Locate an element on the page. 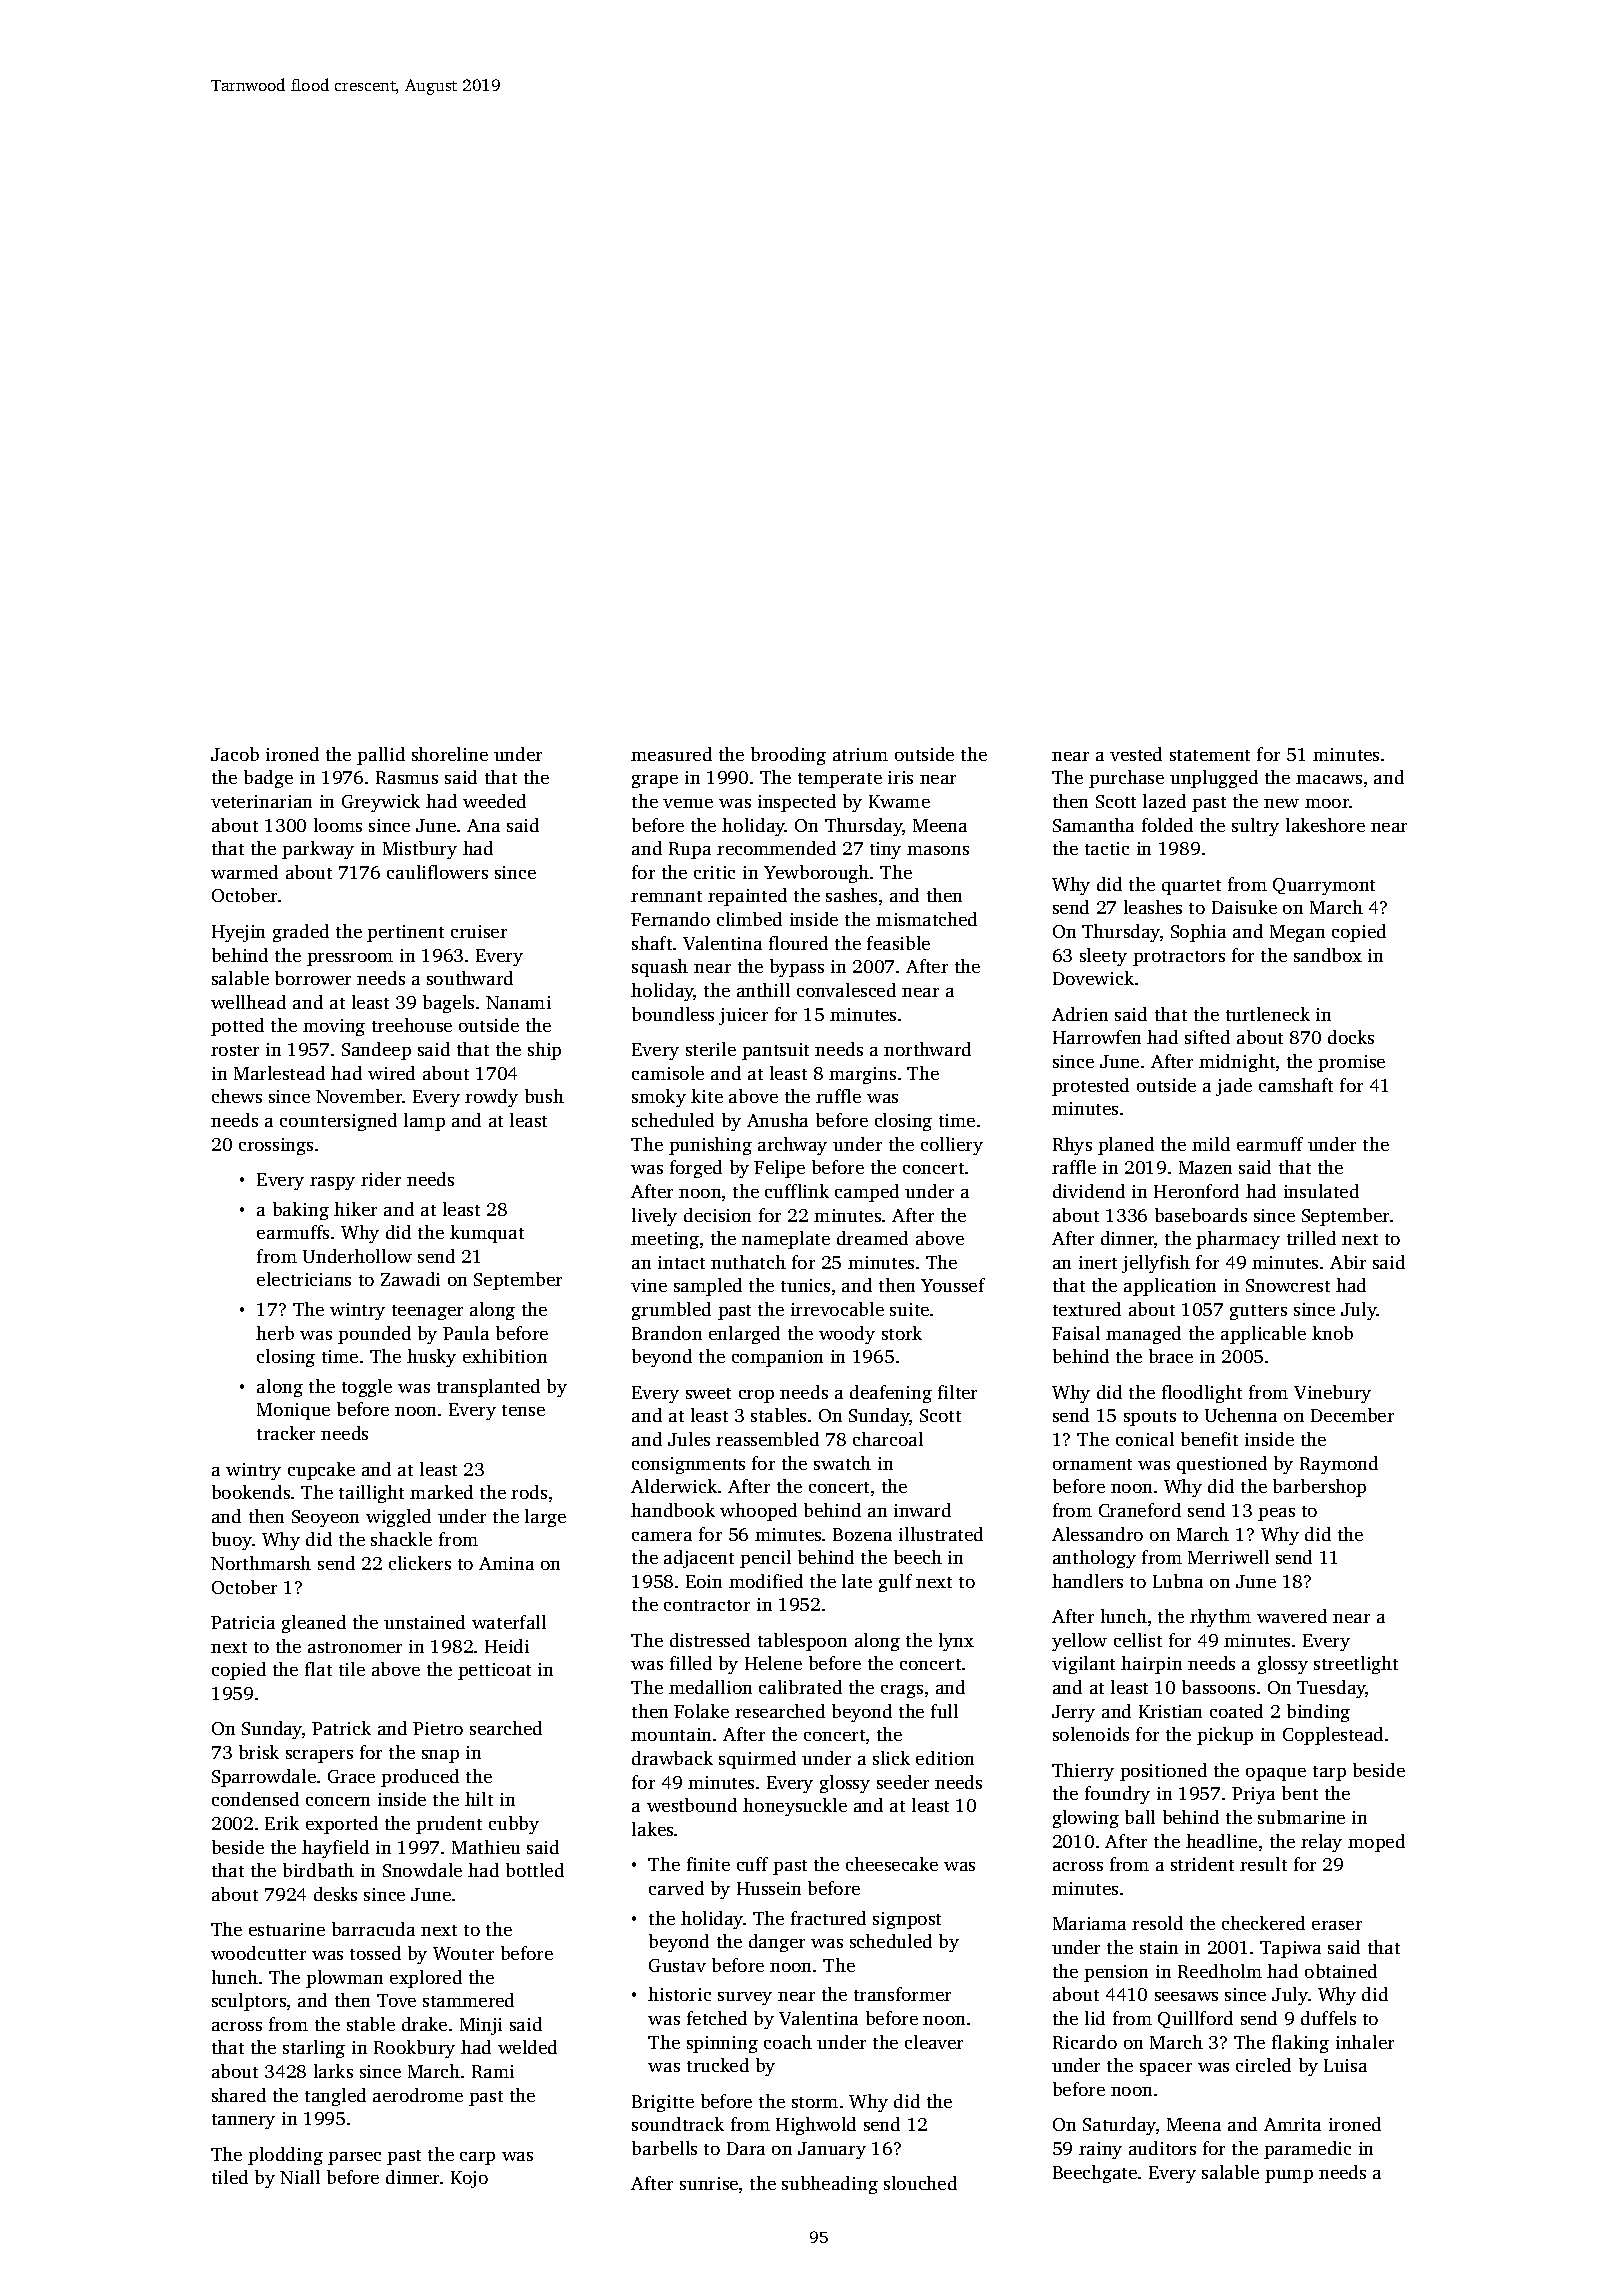 This image has width=1620, height=2292. Merriwell is located at coordinates (1228, 1557).
